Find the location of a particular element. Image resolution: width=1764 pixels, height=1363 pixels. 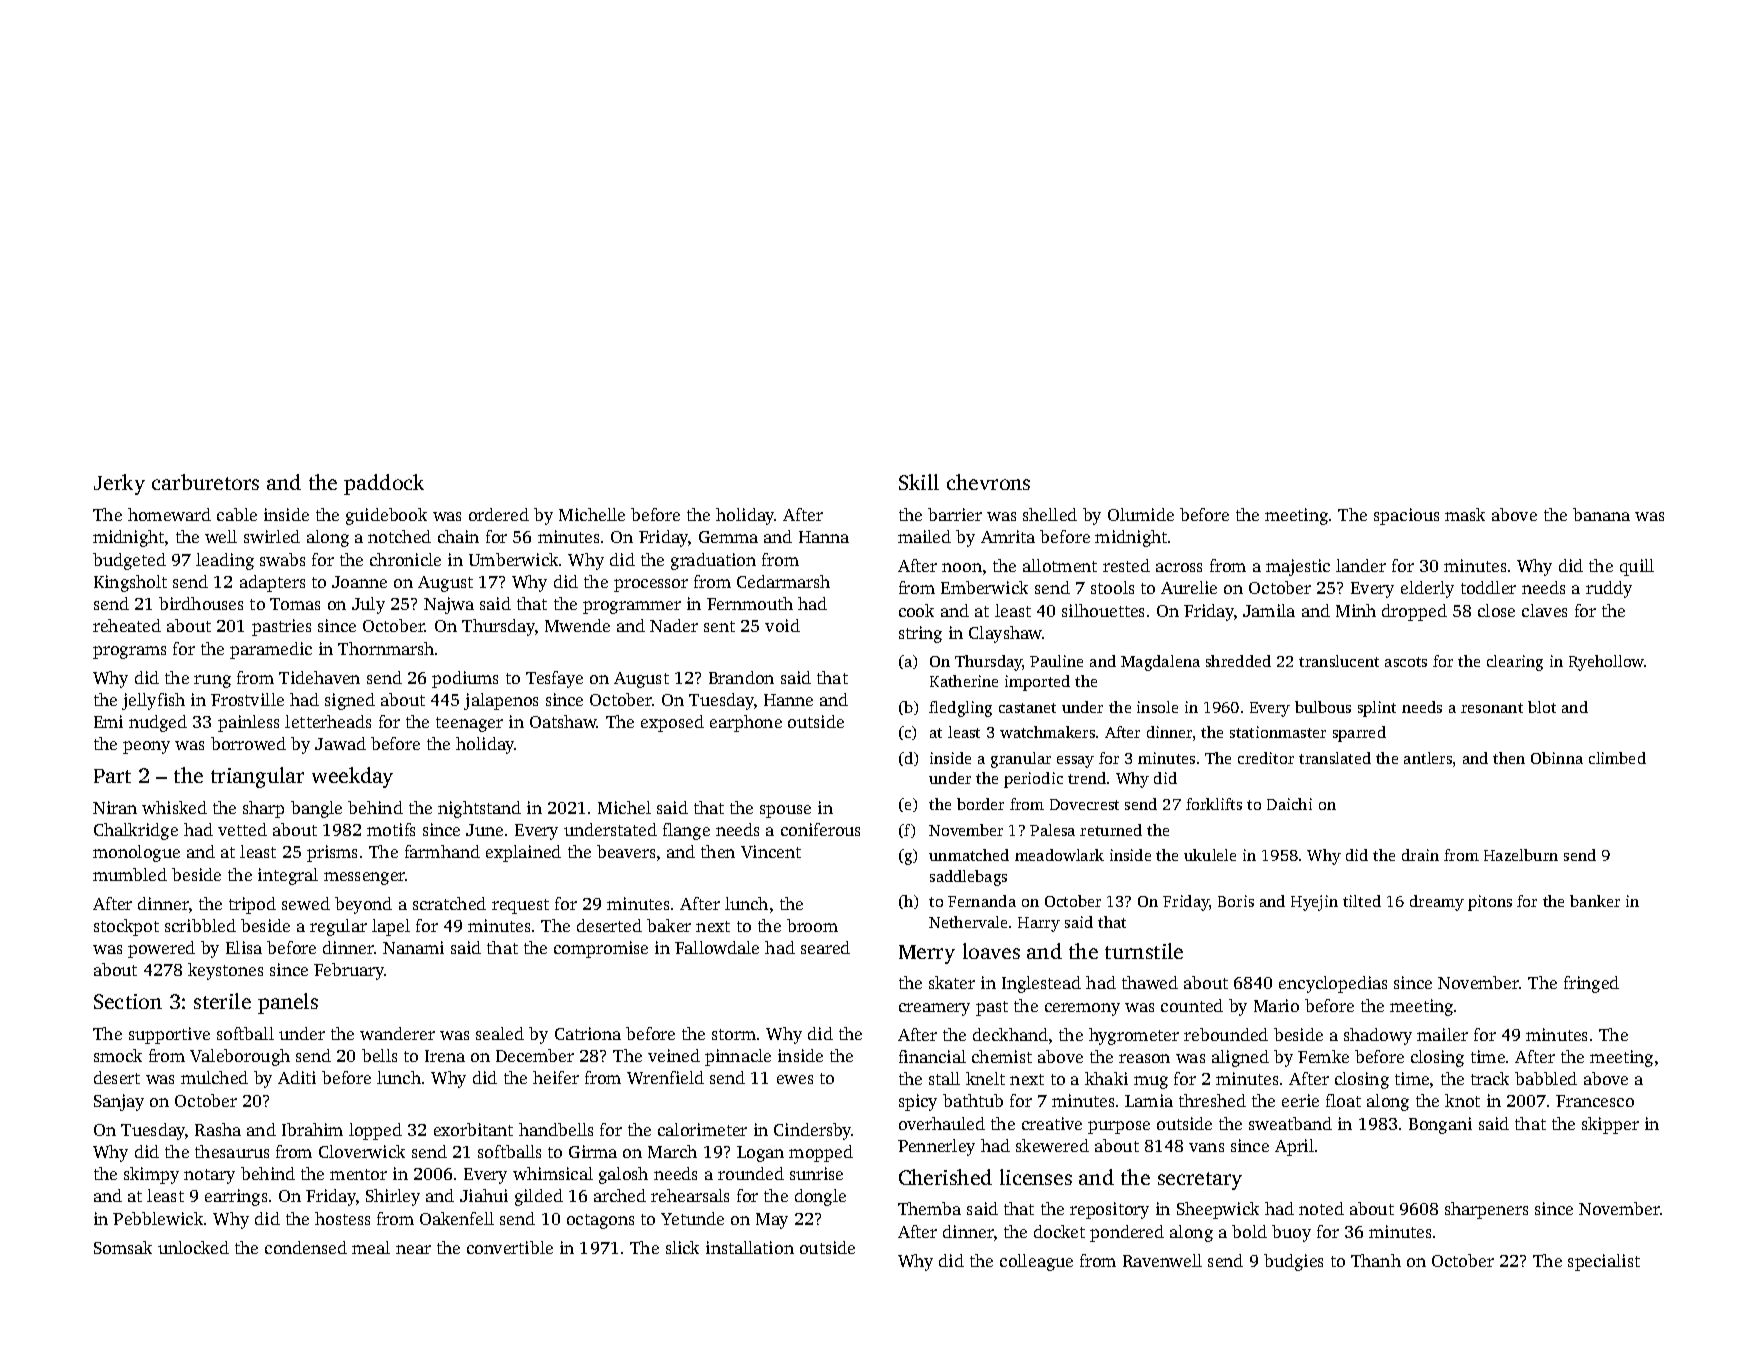

reheated is located at coordinates (127, 625).
